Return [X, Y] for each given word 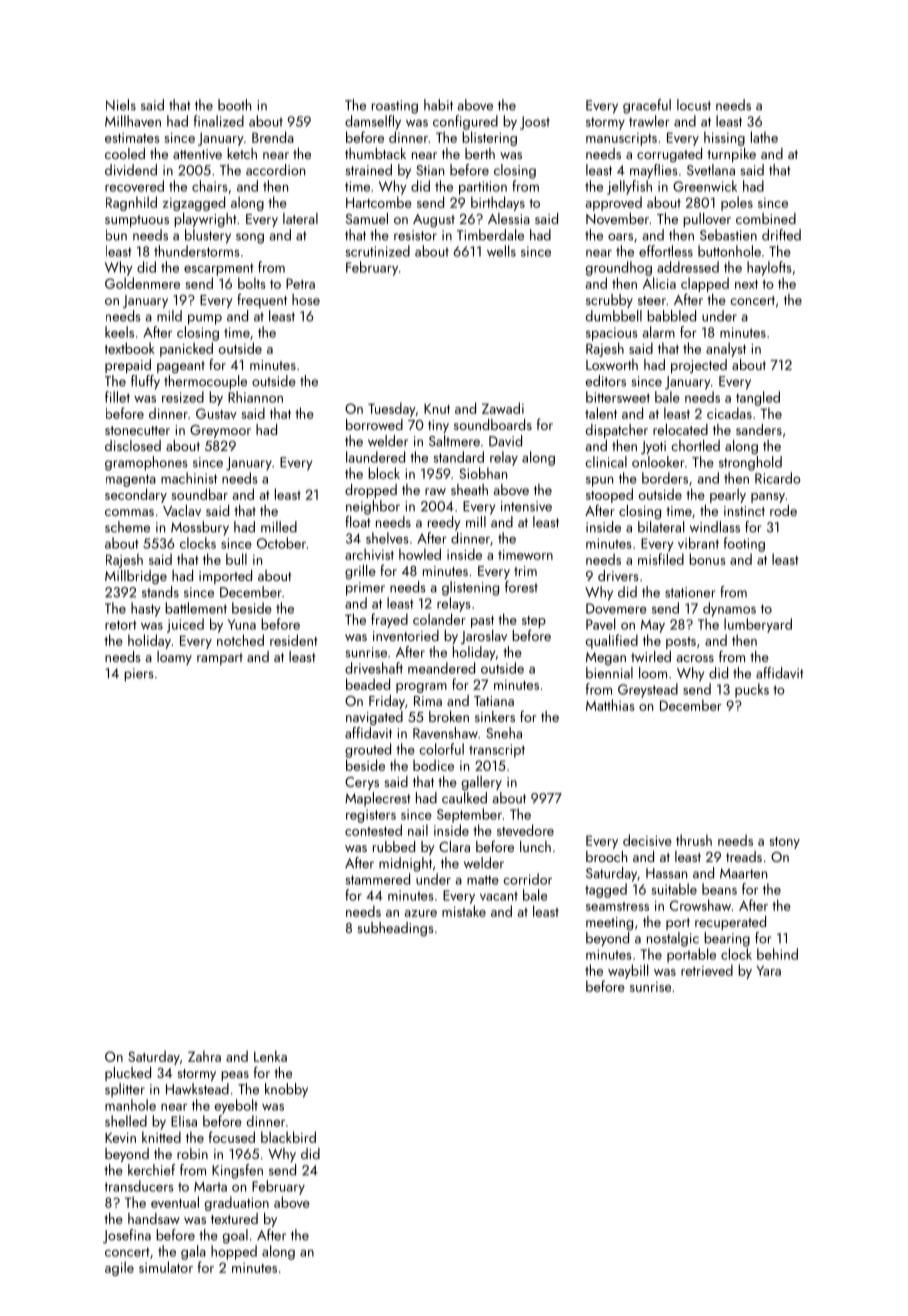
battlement [196, 608]
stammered [378, 879]
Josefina [127, 1236]
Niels [121, 105]
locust [694, 105]
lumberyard [758, 625]
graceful [647, 106]
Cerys [362, 783]
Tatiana [494, 701]
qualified [612, 641]
